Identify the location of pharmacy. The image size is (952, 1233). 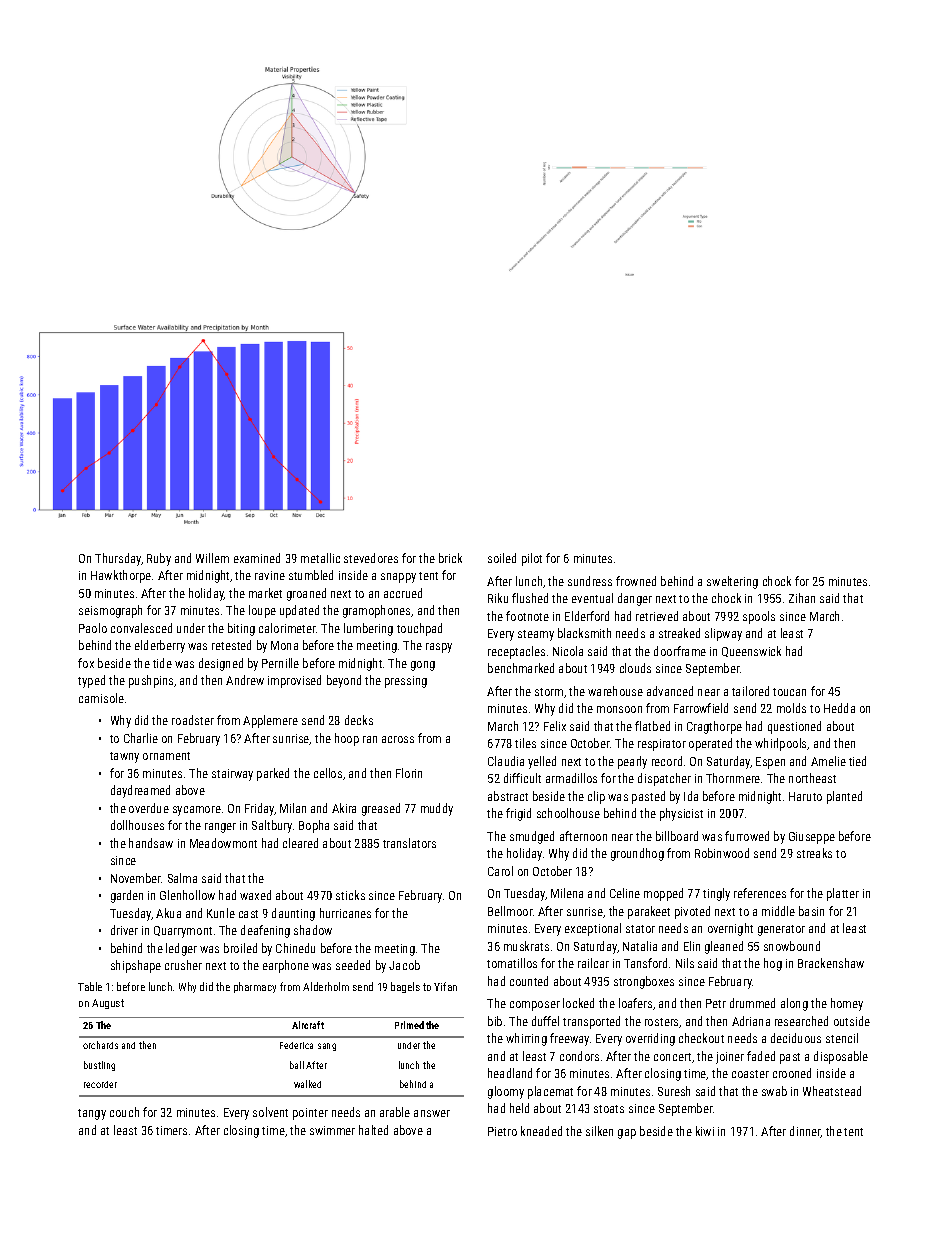
(255, 987).
